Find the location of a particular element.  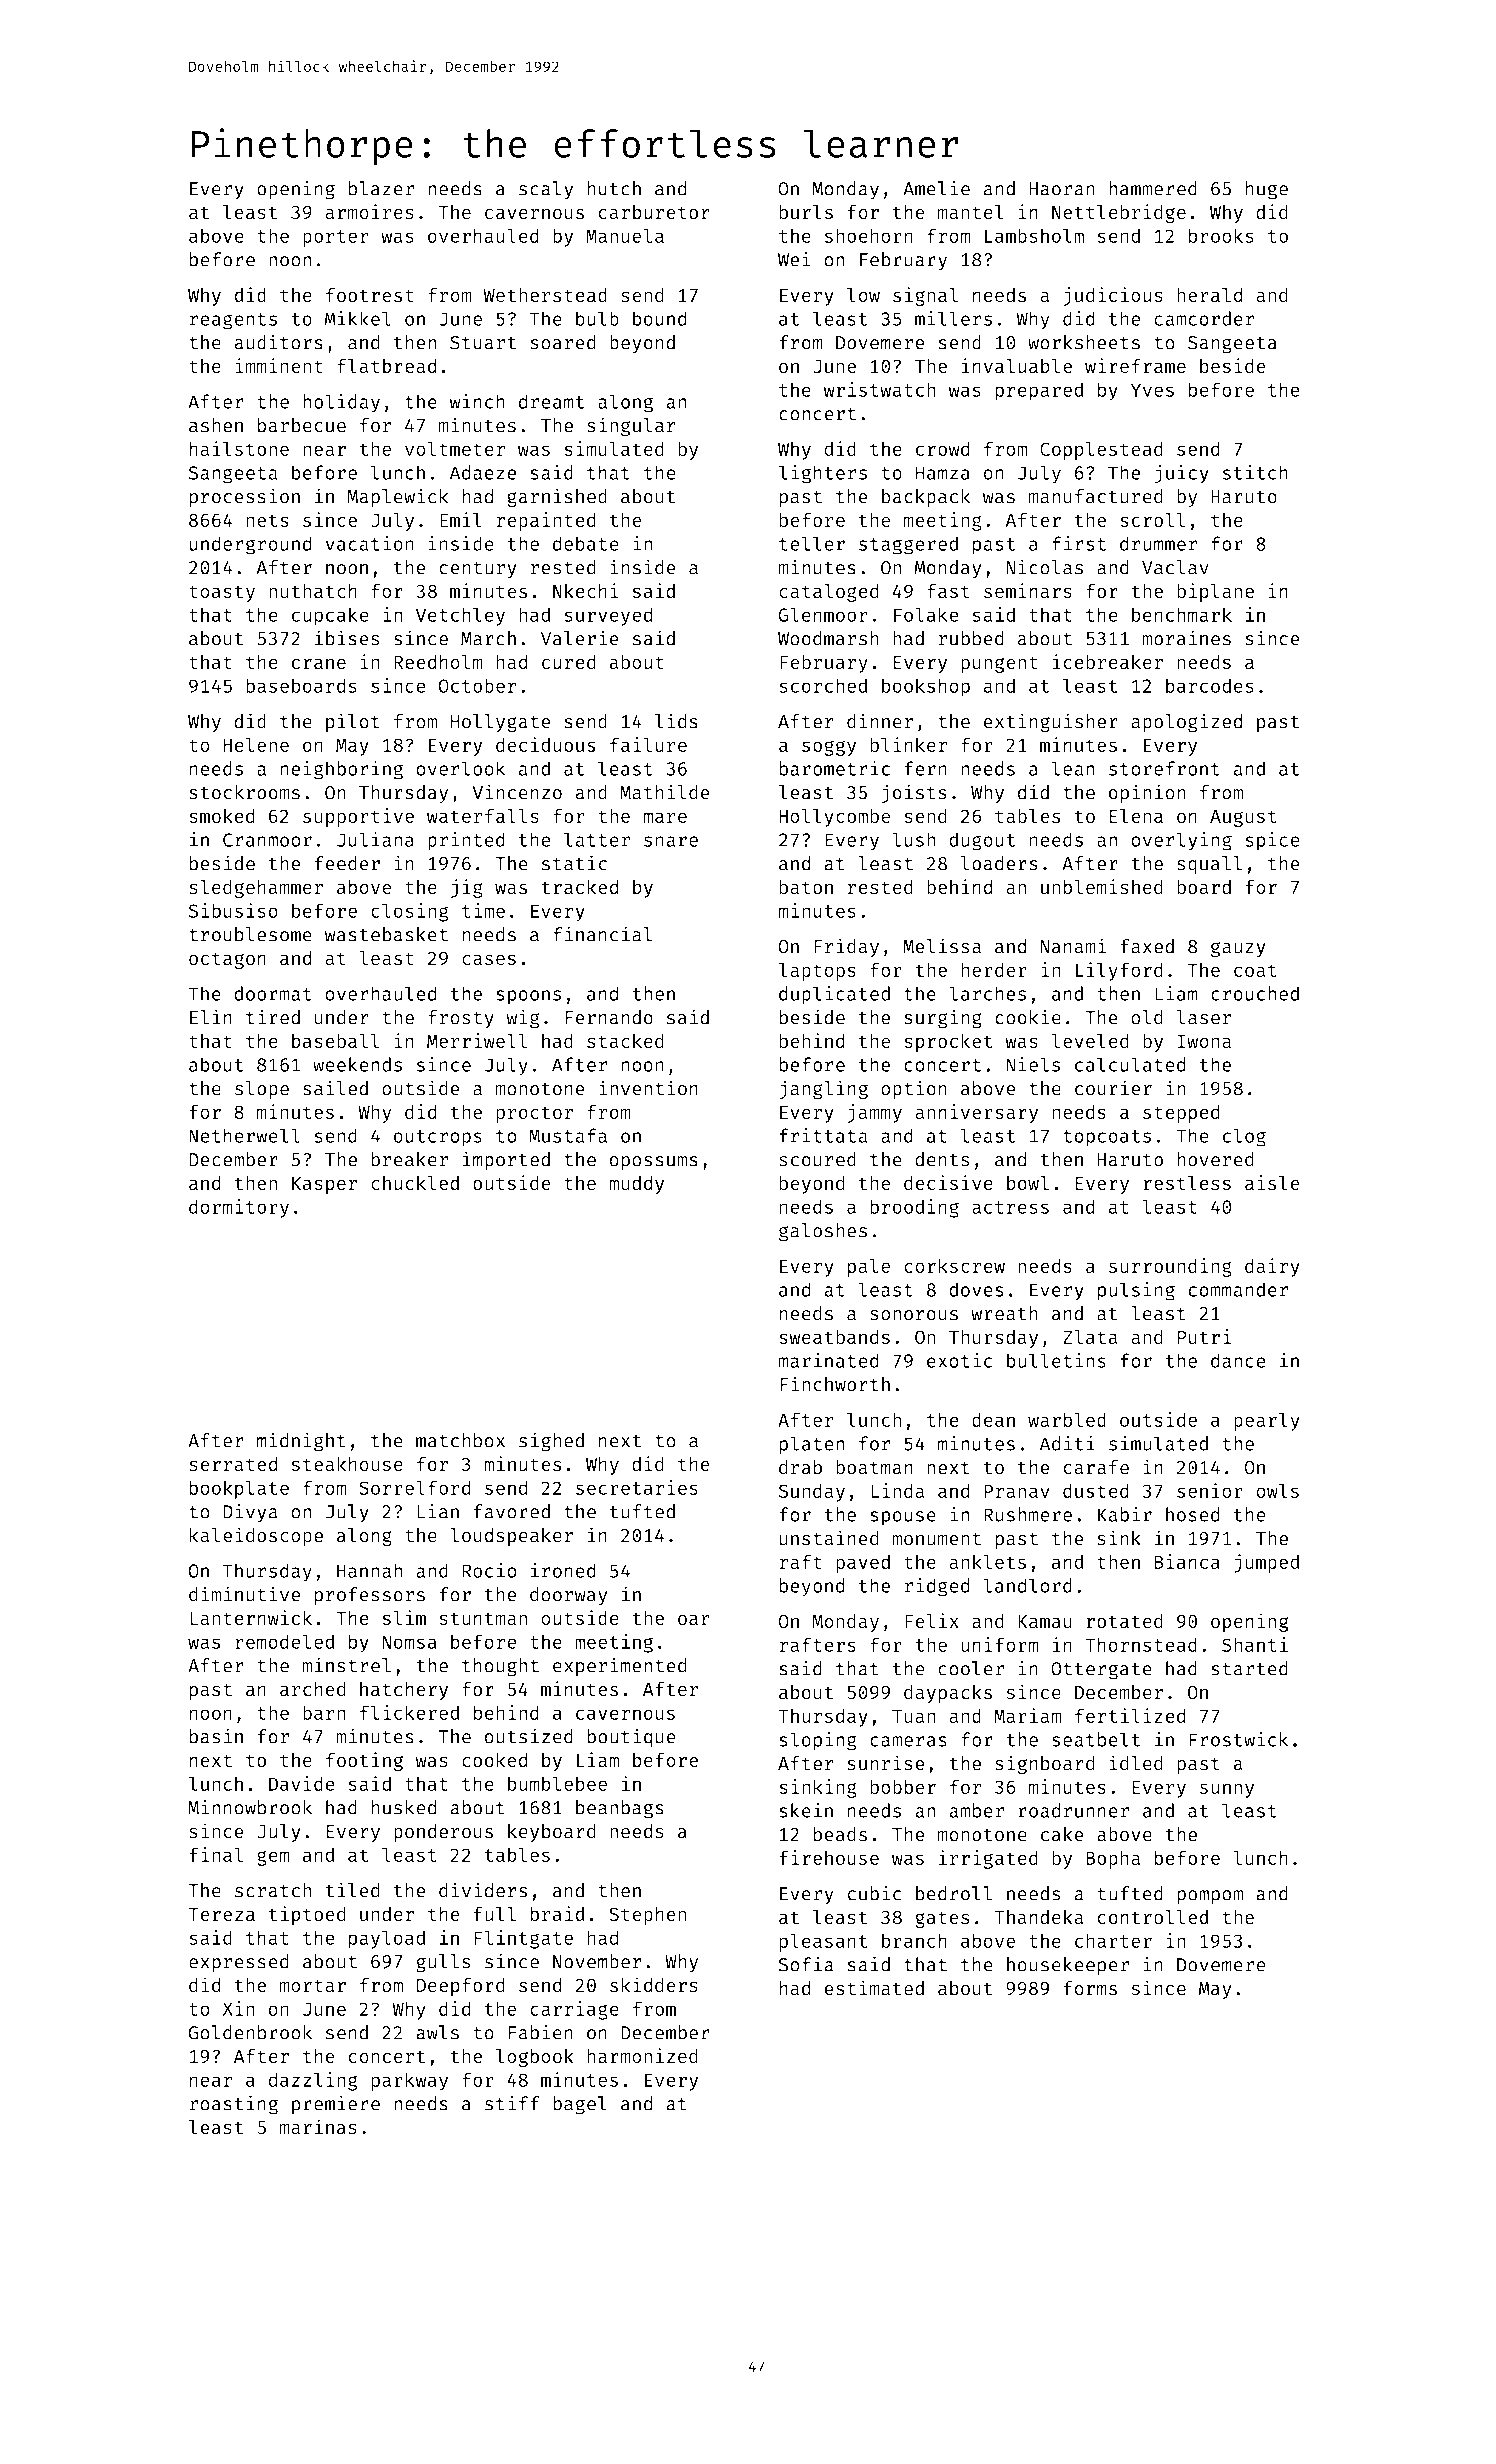

flickered is located at coordinates (409, 1712).
